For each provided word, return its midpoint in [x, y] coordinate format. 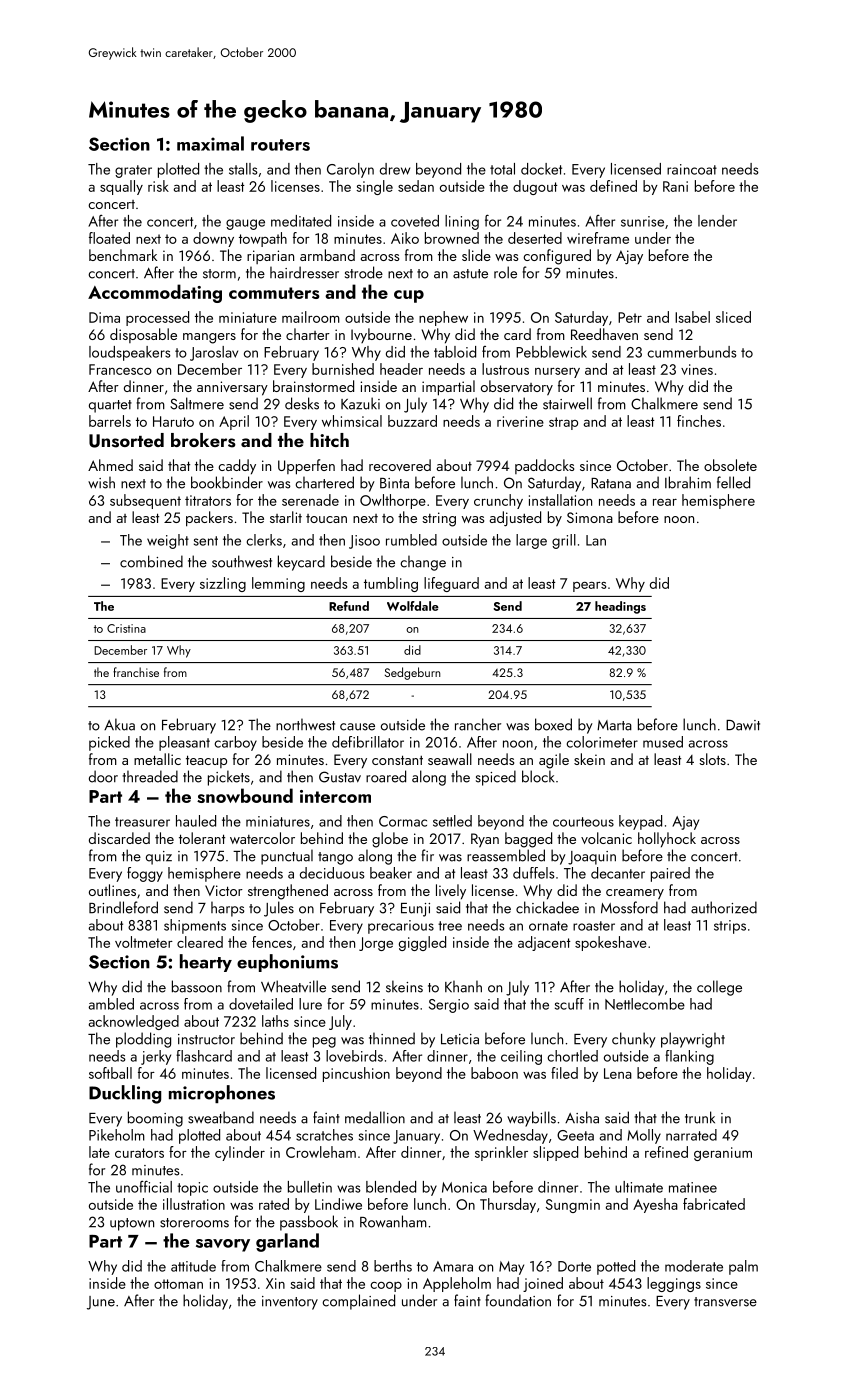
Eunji [415, 910]
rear [665, 502]
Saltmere [197, 403]
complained [358, 1302]
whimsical [352, 421]
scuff [569, 1004]
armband [327, 255]
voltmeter [144, 942]
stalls [243, 169]
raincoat [692, 169]
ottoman [178, 1284]
